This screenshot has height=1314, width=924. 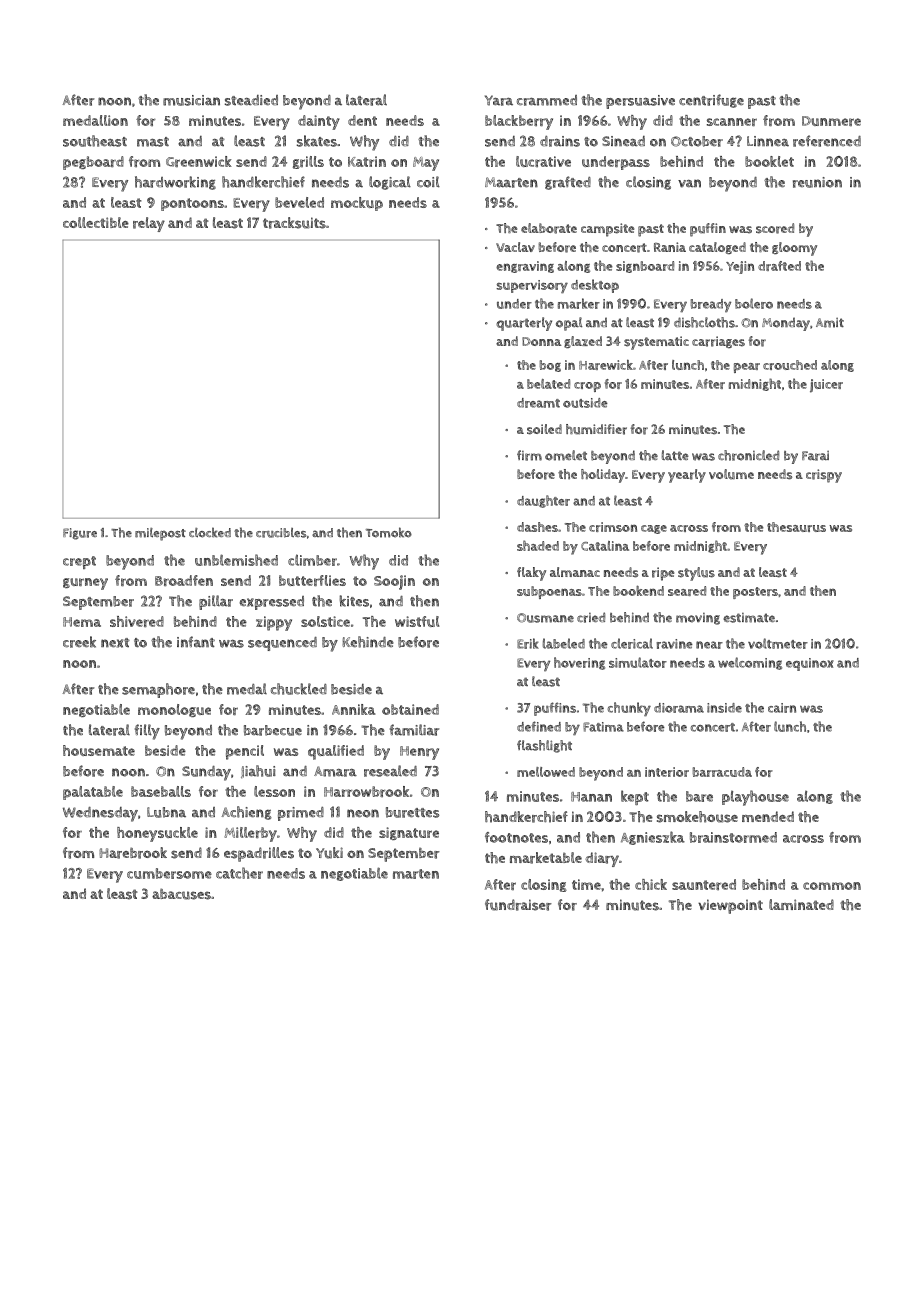 What do you see at coordinates (410, 709) in the screenshot?
I see `obtained` at bounding box center [410, 709].
